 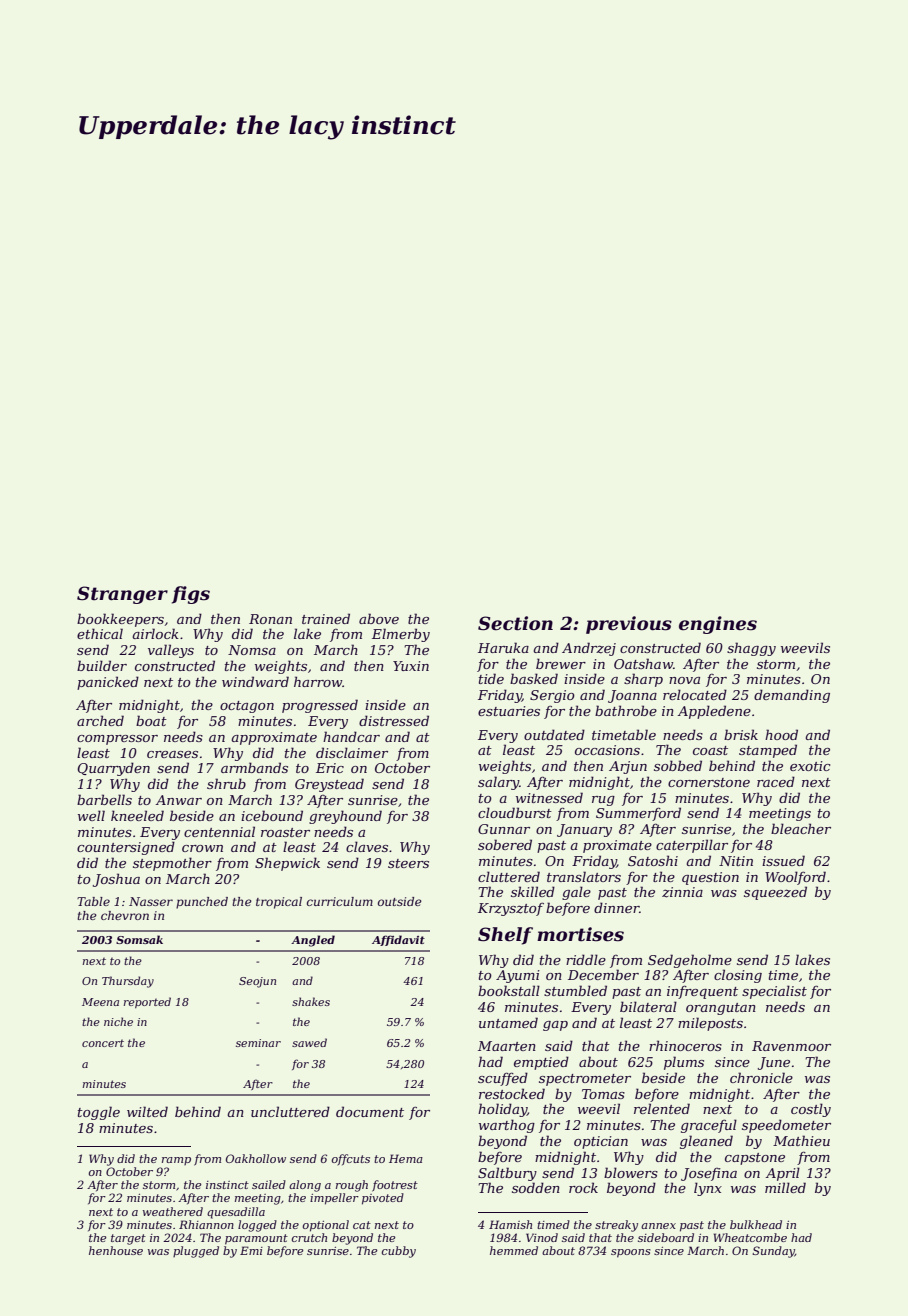 I want to click on steers, so click(x=408, y=863).
